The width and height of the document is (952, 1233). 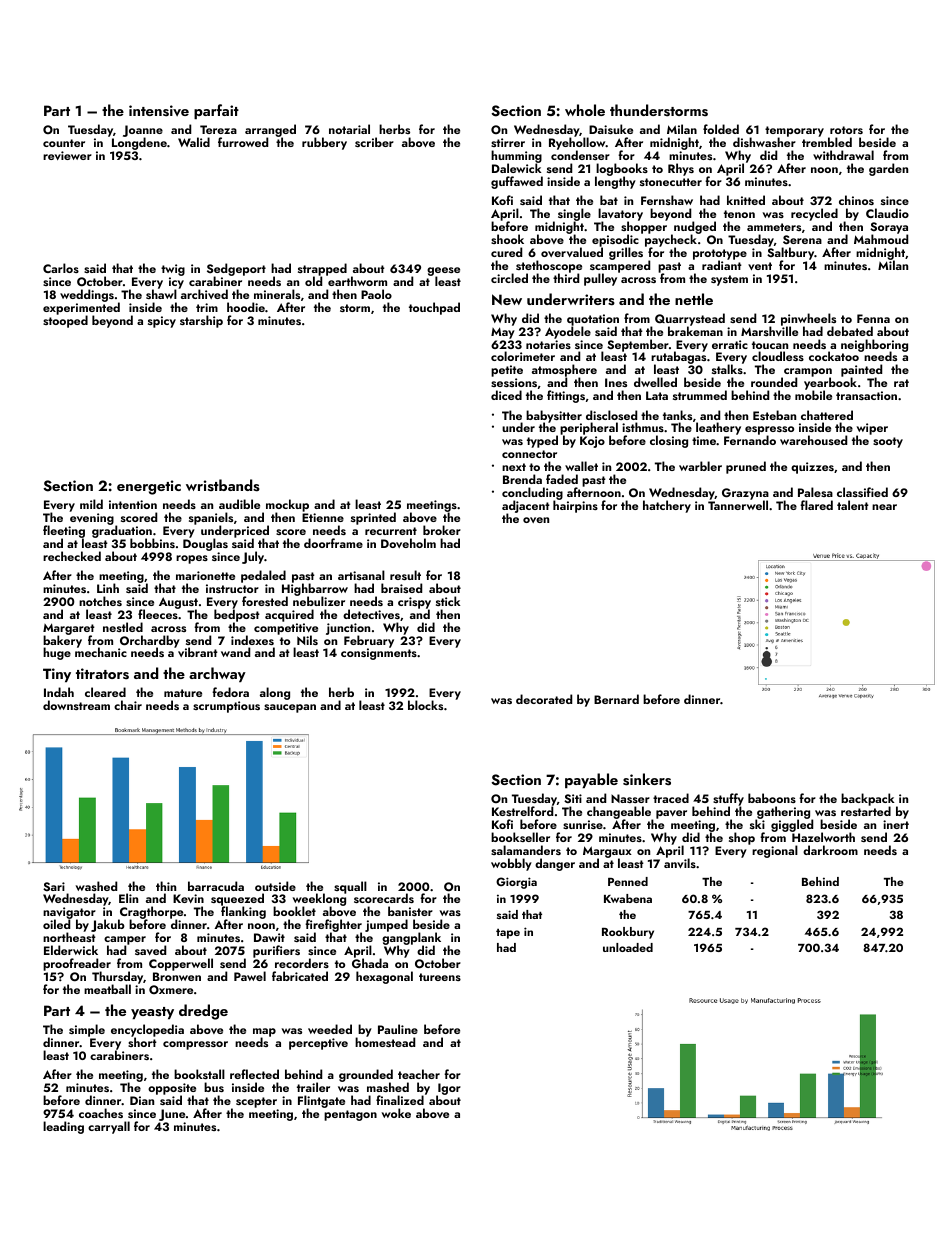 I want to click on whole, so click(x=585, y=110).
